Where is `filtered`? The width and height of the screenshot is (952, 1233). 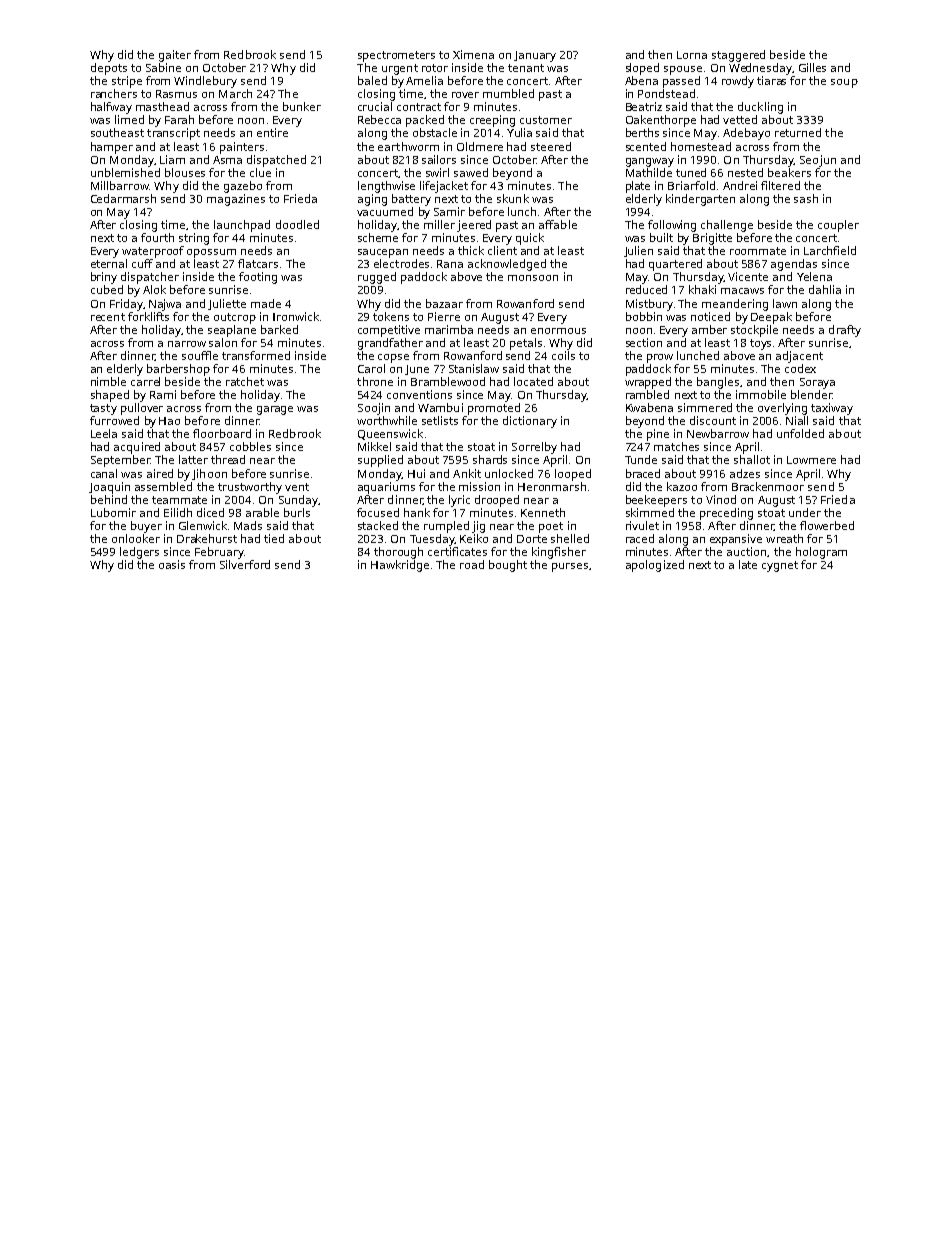 filtered is located at coordinates (780, 185).
